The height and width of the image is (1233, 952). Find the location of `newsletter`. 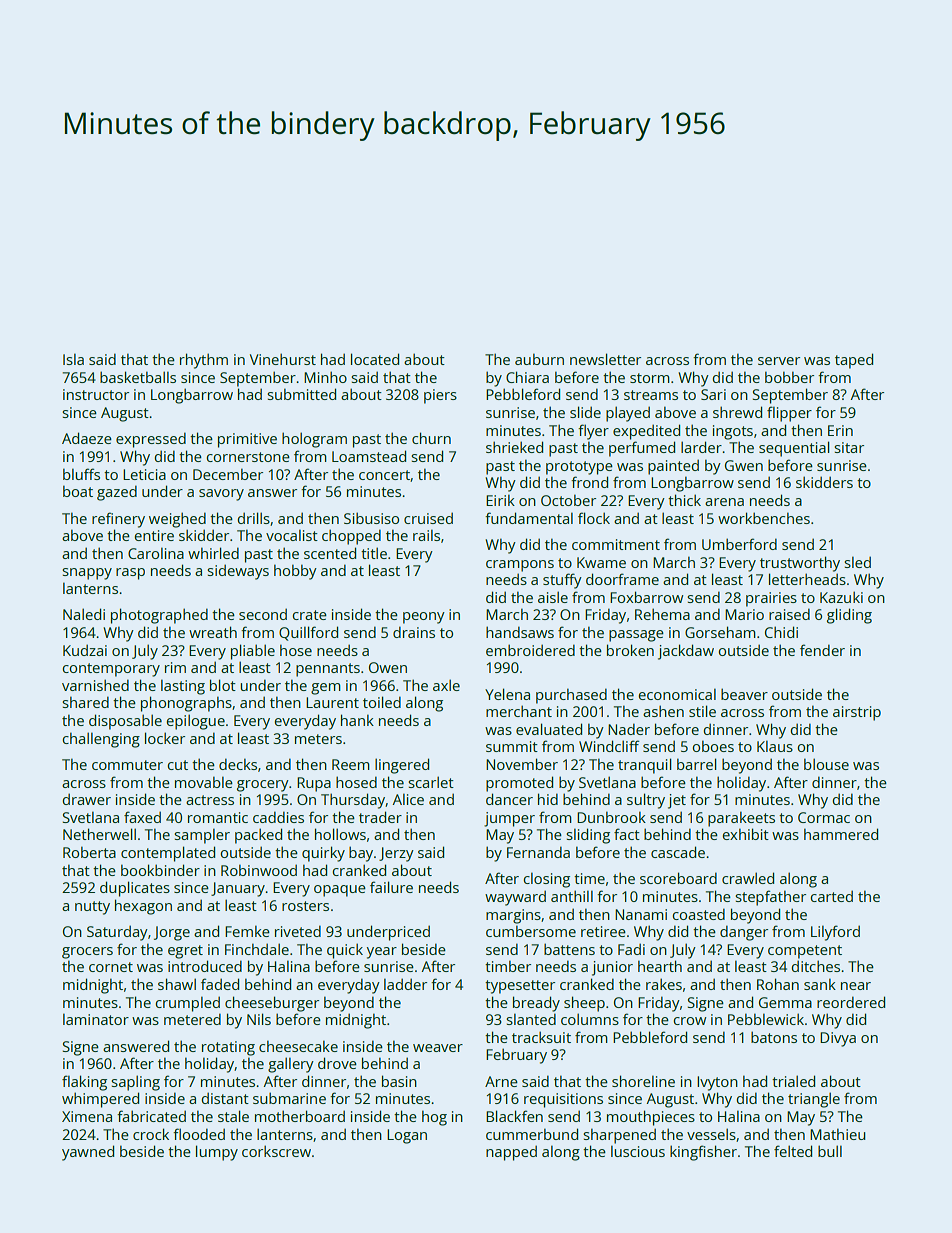

newsletter is located at coordinates (605, 359).
